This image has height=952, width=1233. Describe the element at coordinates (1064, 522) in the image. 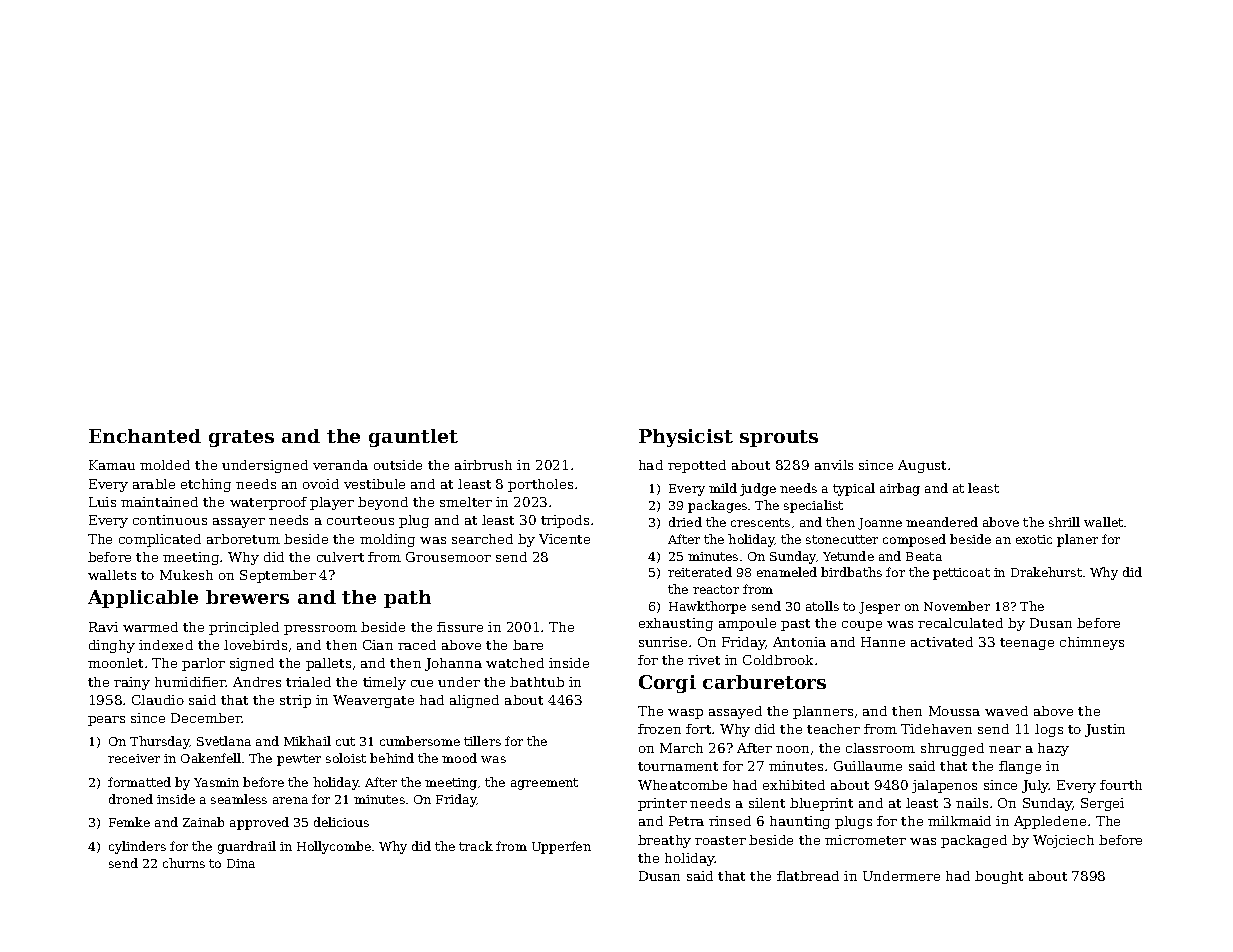

I see `shrill` at that location.
